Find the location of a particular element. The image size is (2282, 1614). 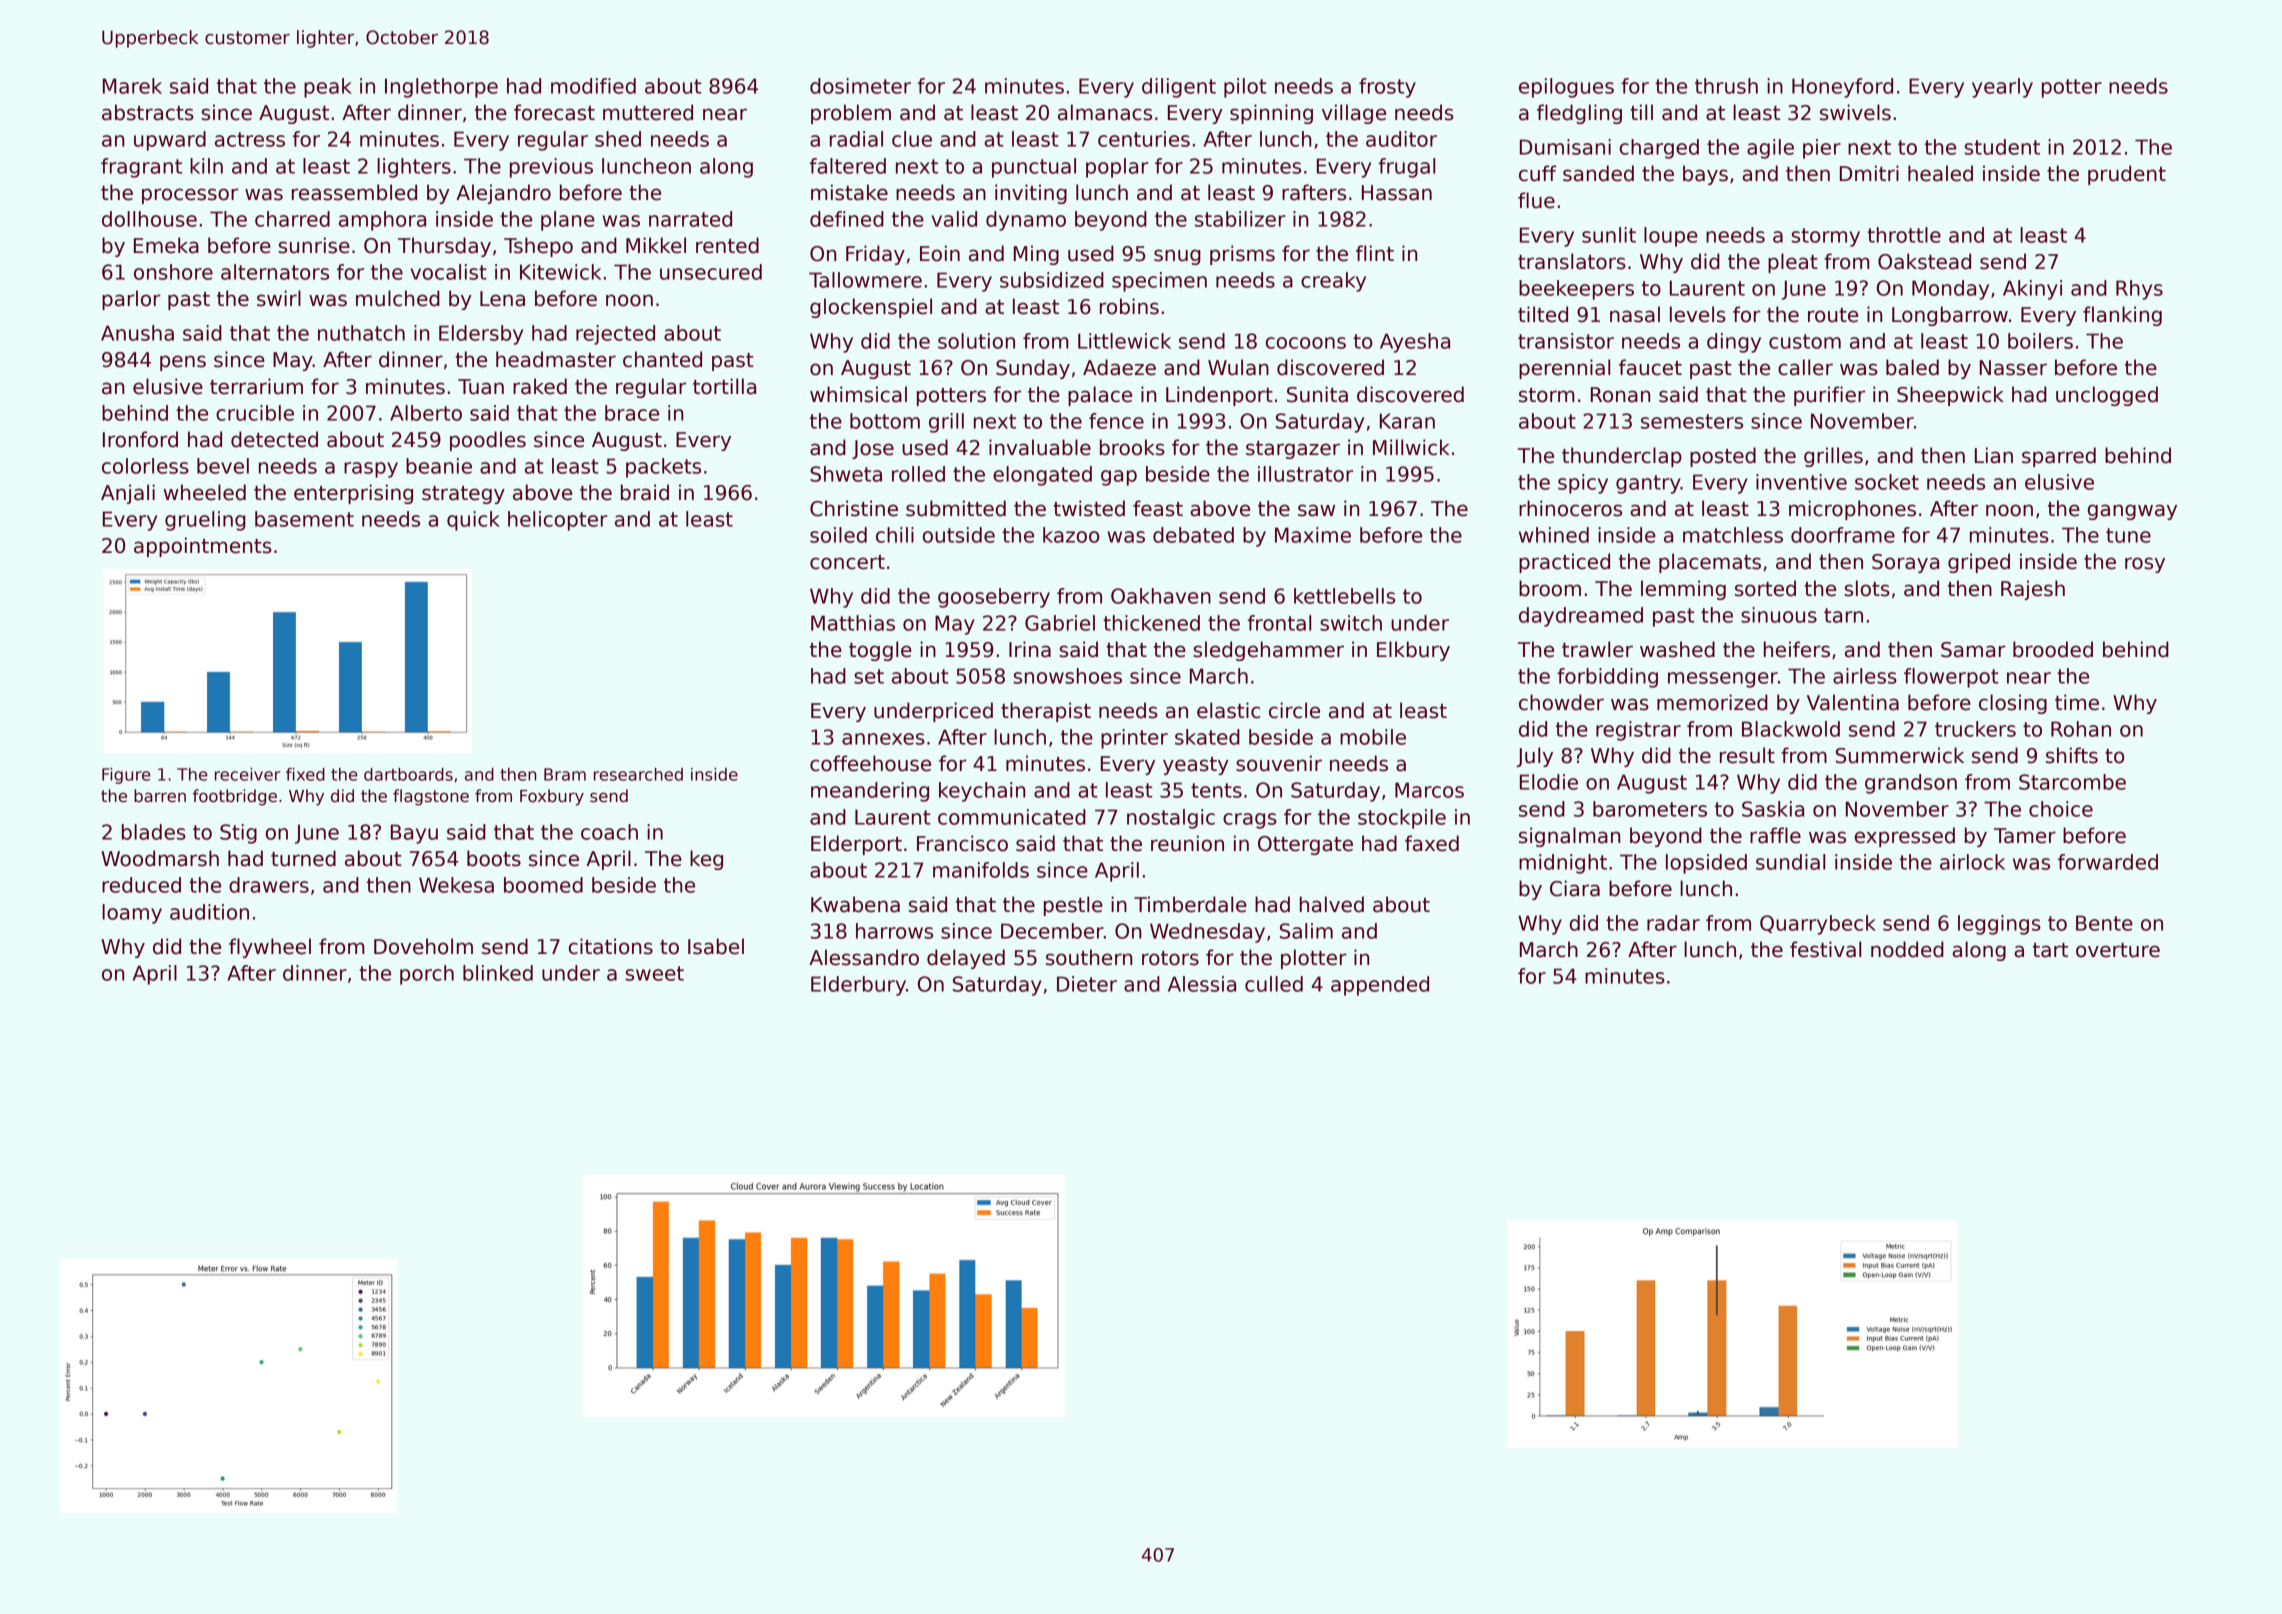

barren is located at coordinates (160, 796).
